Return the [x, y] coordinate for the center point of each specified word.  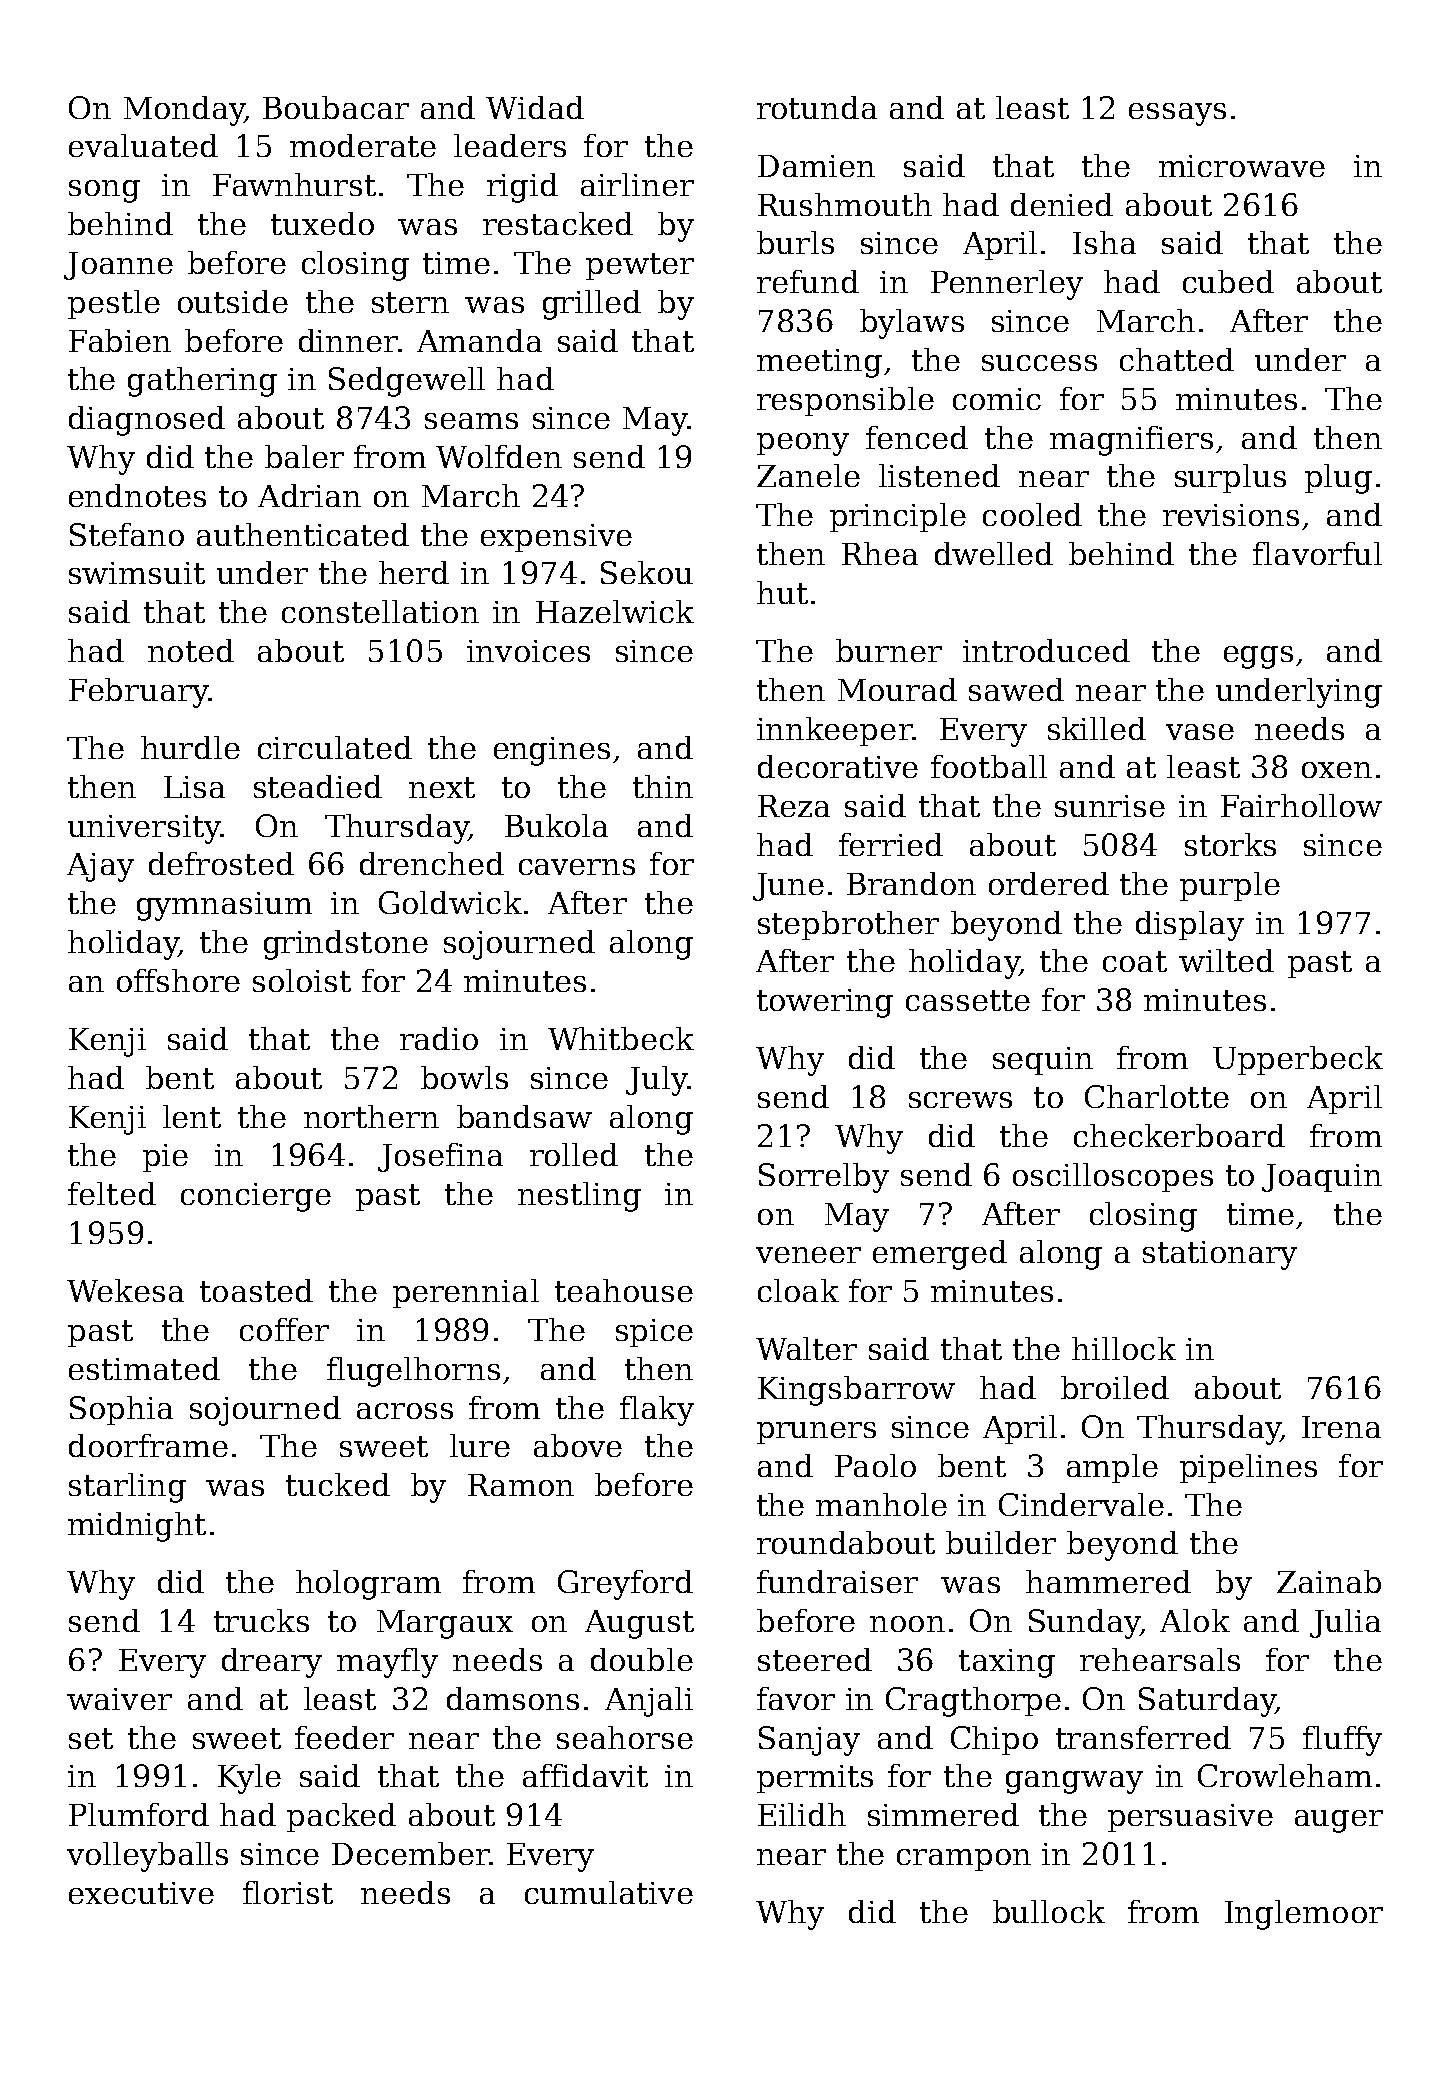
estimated [144, 1368]
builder [1001, 1542]
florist [288, 1892]
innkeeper [834, 731]
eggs [1258, 657]
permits [815, 1779]
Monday [184, 111]
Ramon [521, 1485]
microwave [1242, 166]
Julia [1345, 1623]
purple [1230, 886]
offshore [178, 980]
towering [825, 1003]
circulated [335, 747]
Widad [535, 107]
